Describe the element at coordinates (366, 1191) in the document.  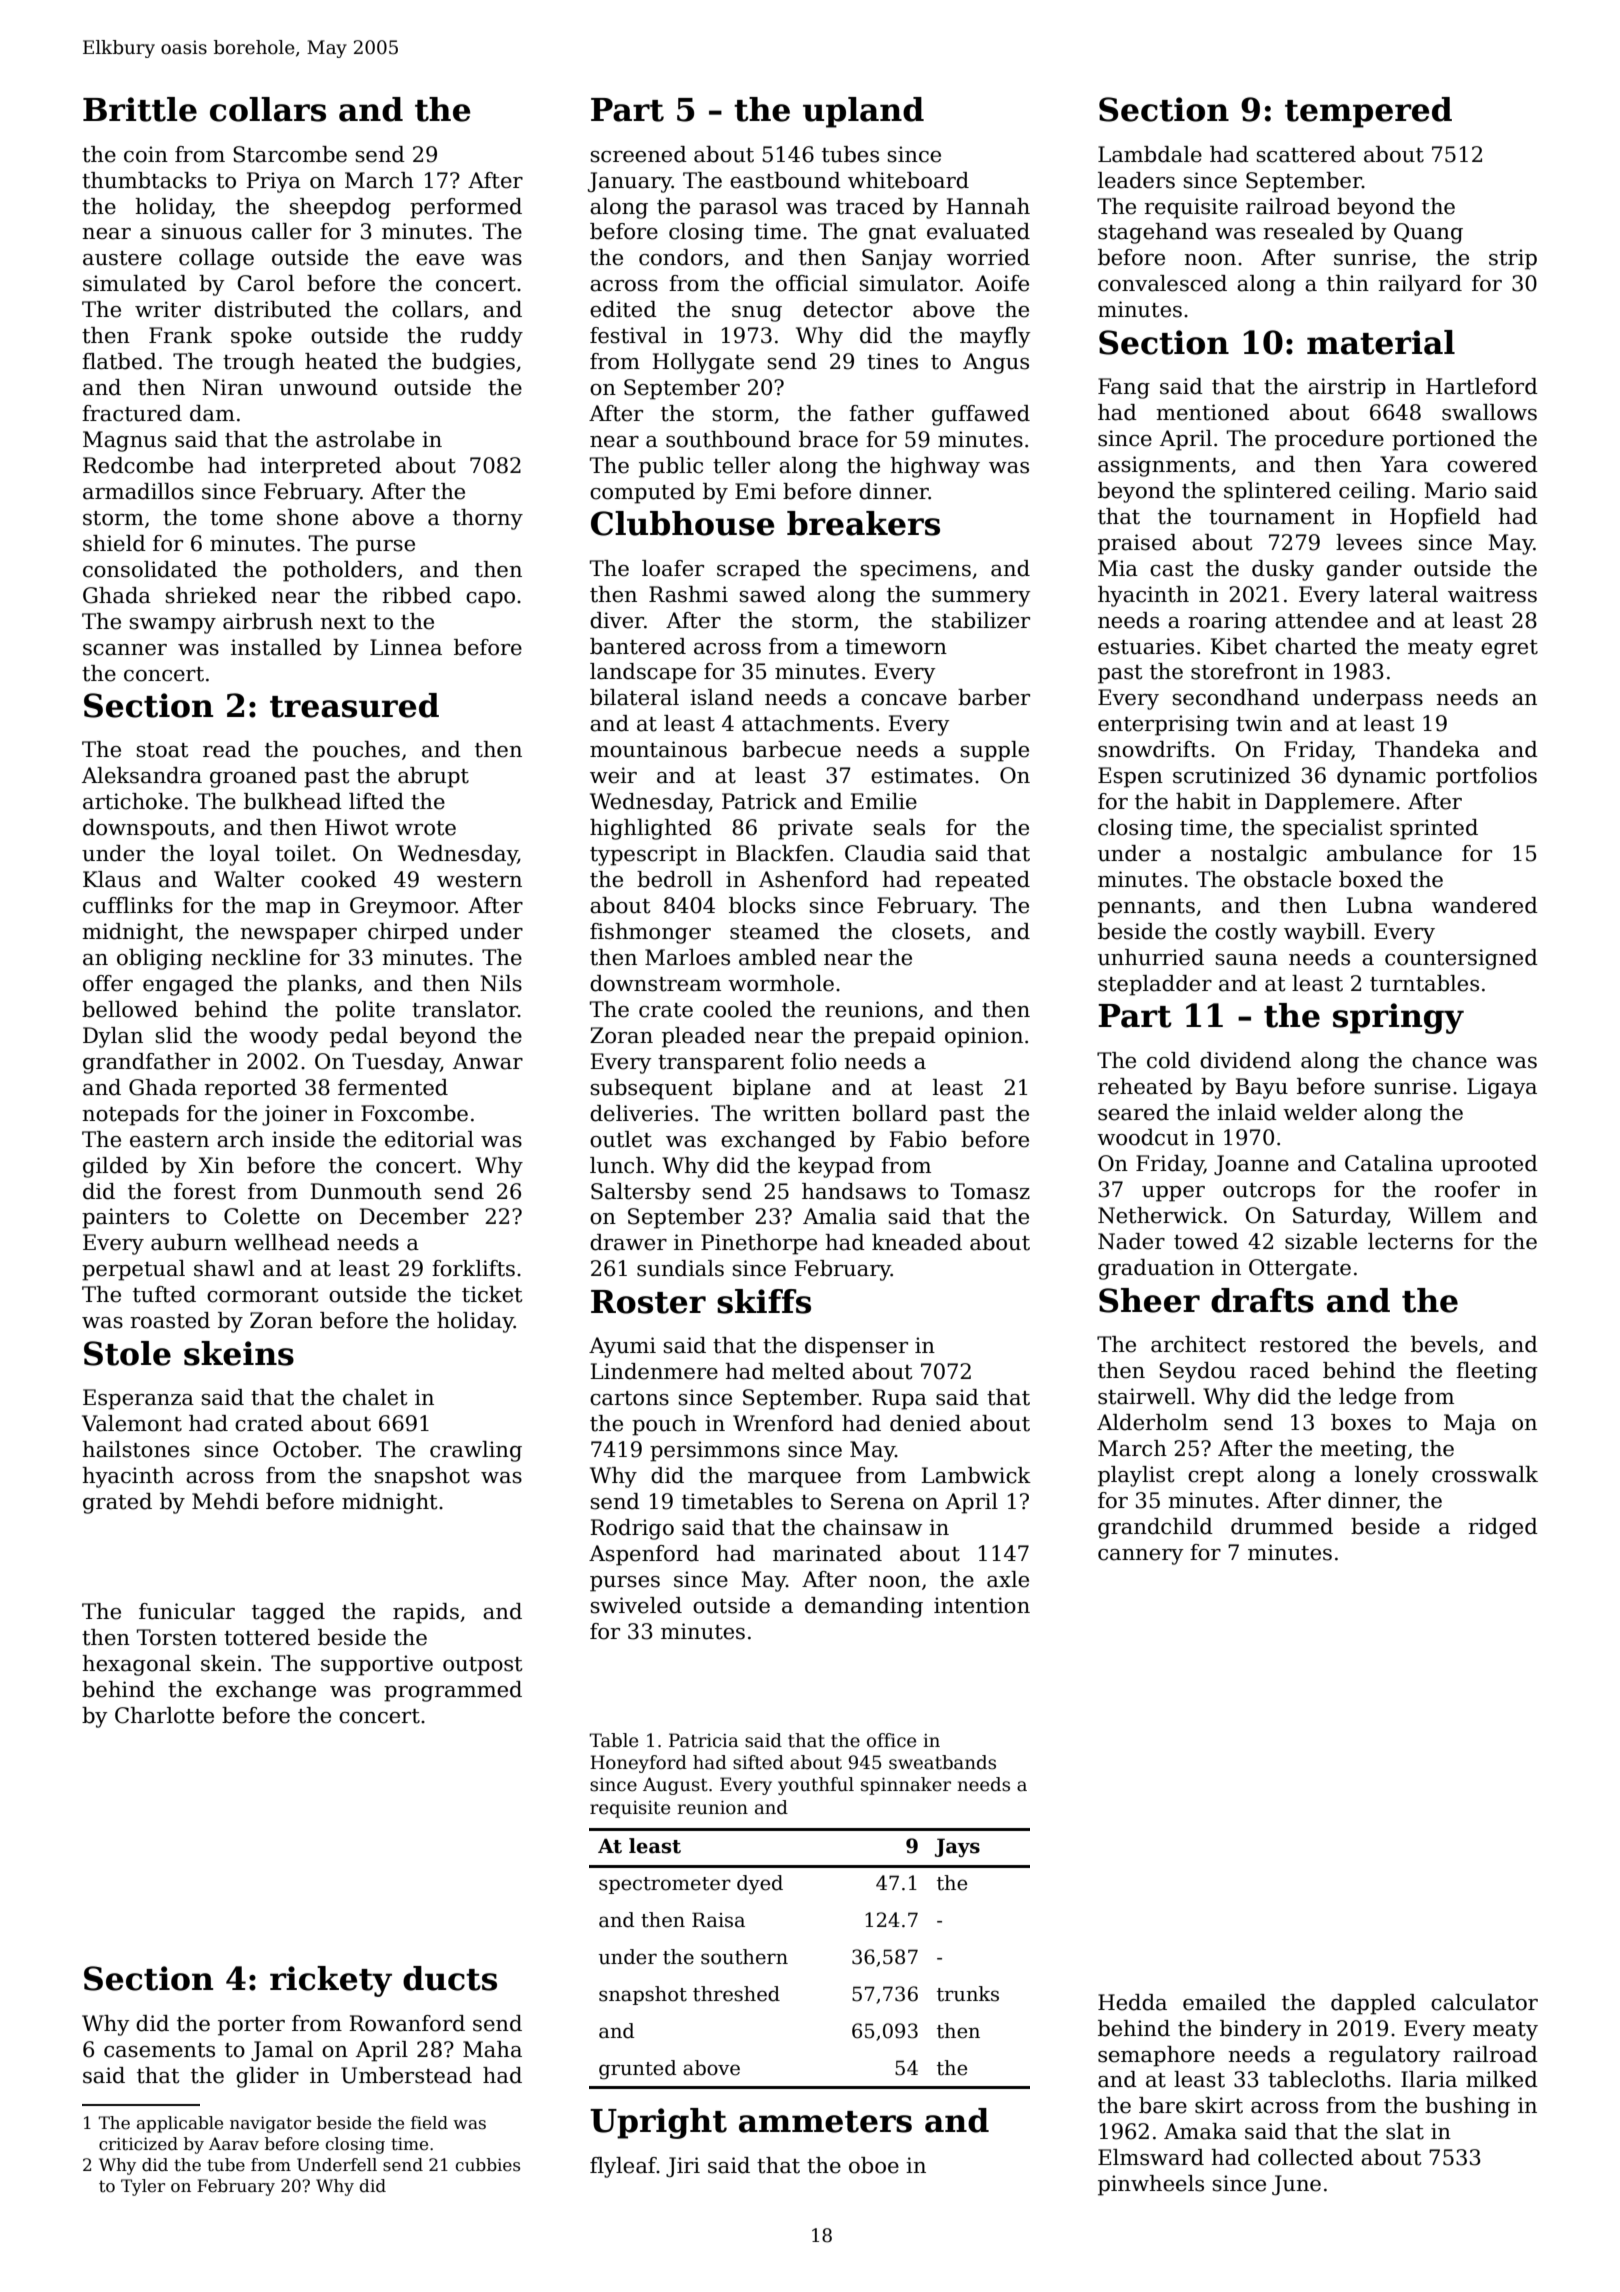
I see `Dunmouth` at that location.
